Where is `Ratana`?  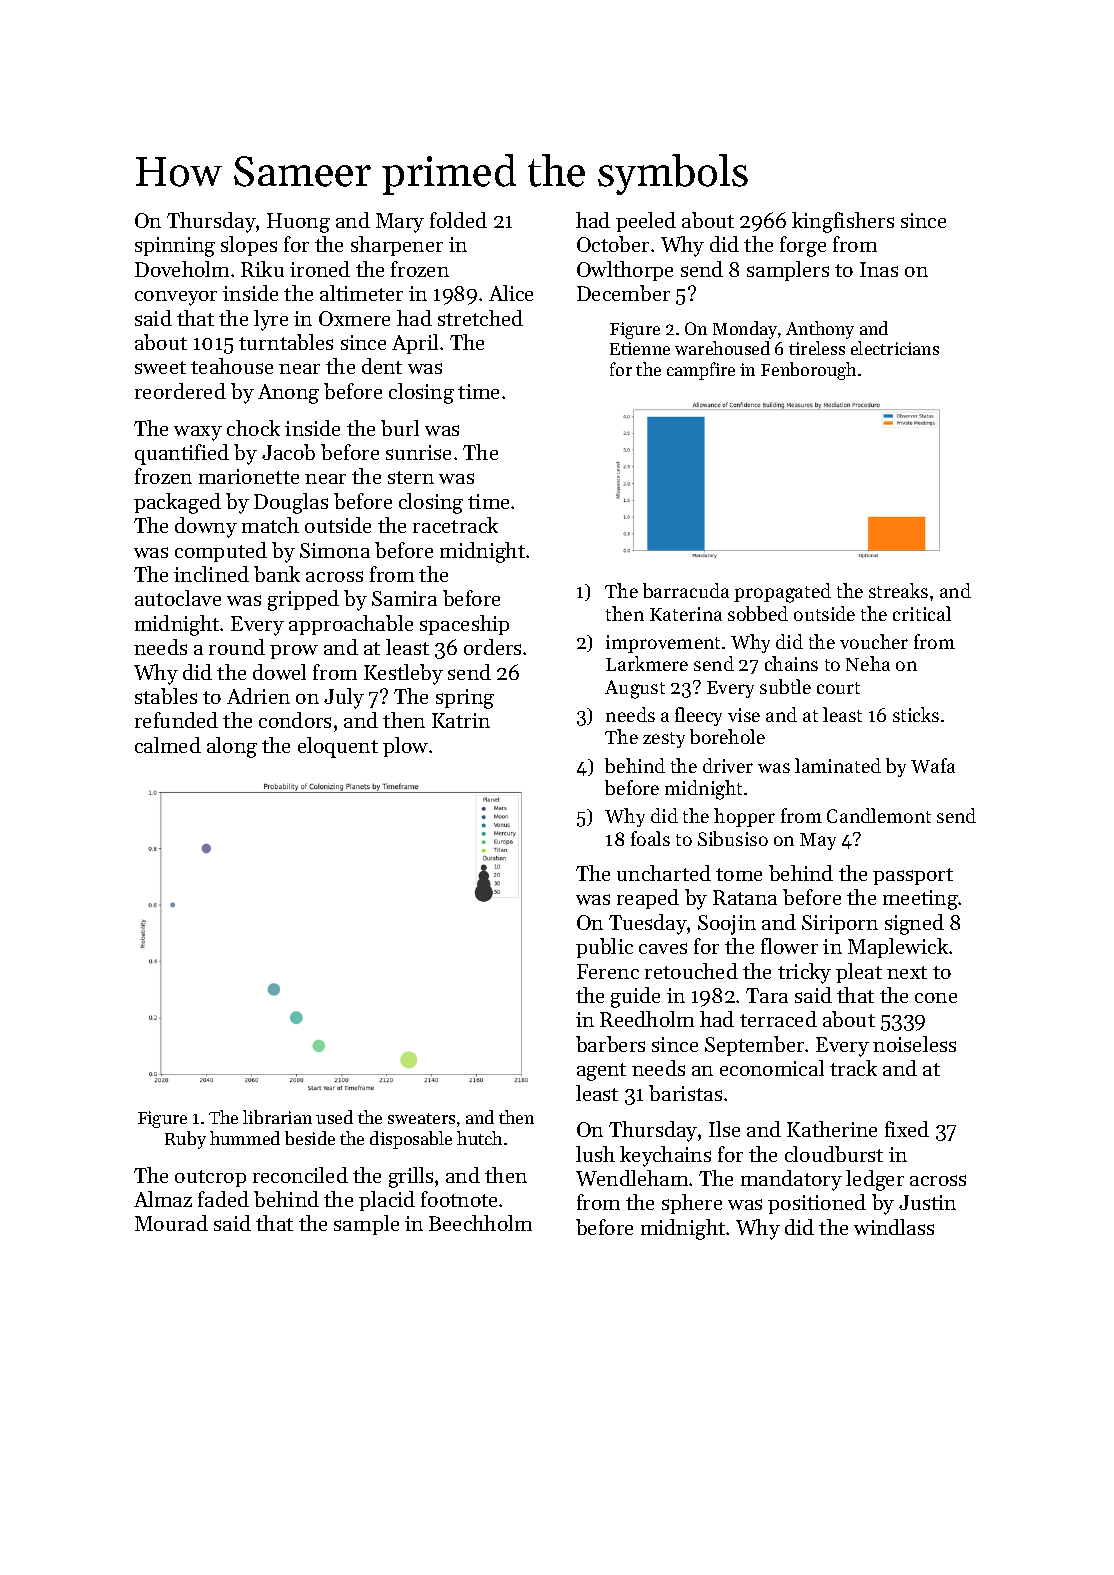
Ratana is located at coordinates (745, 897).
